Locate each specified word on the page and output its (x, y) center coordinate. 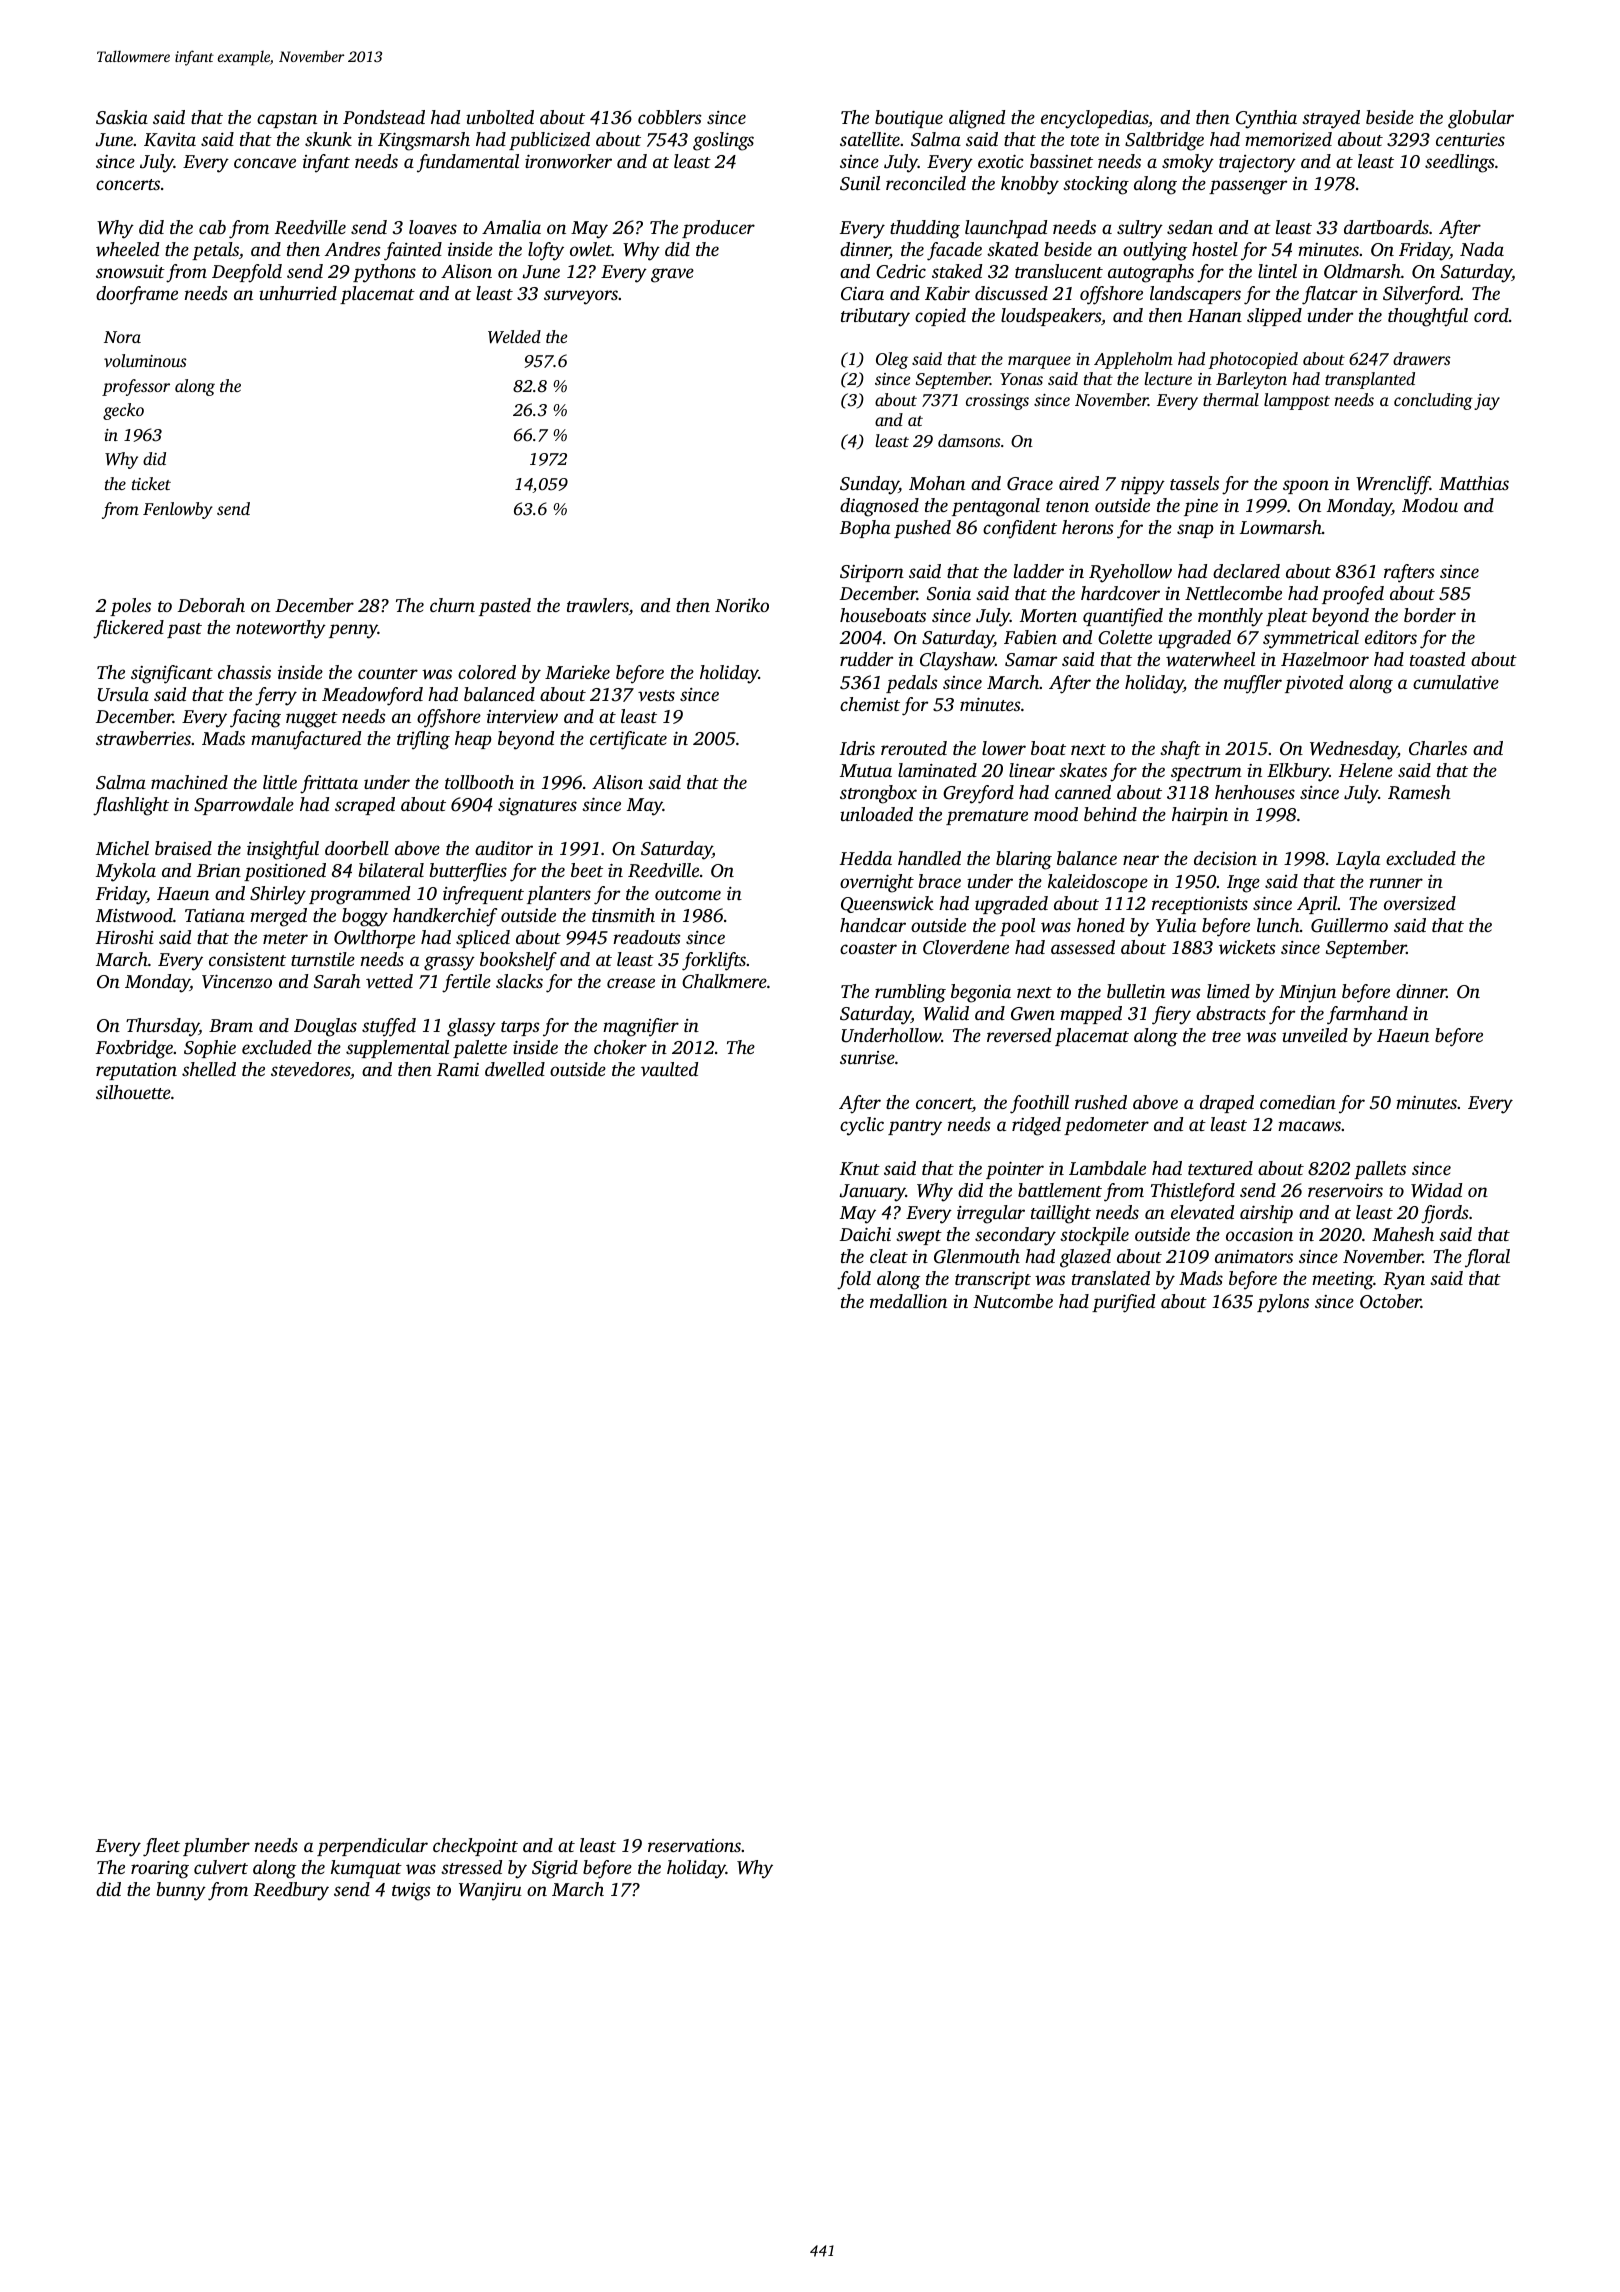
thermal (1231, 399)
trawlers (598, 605)
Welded (514, 337)
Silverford (1421, 295)
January (872, 1193)
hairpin (1200, 816)
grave (672, 275)
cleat (889, 1256)
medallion (908, 1301)
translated (1111, 1278)
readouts (647, 937)
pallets (1380, 1170)
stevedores (310, 1069)
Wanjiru (490, 1892)
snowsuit (130, 271)
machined (189, 782)
